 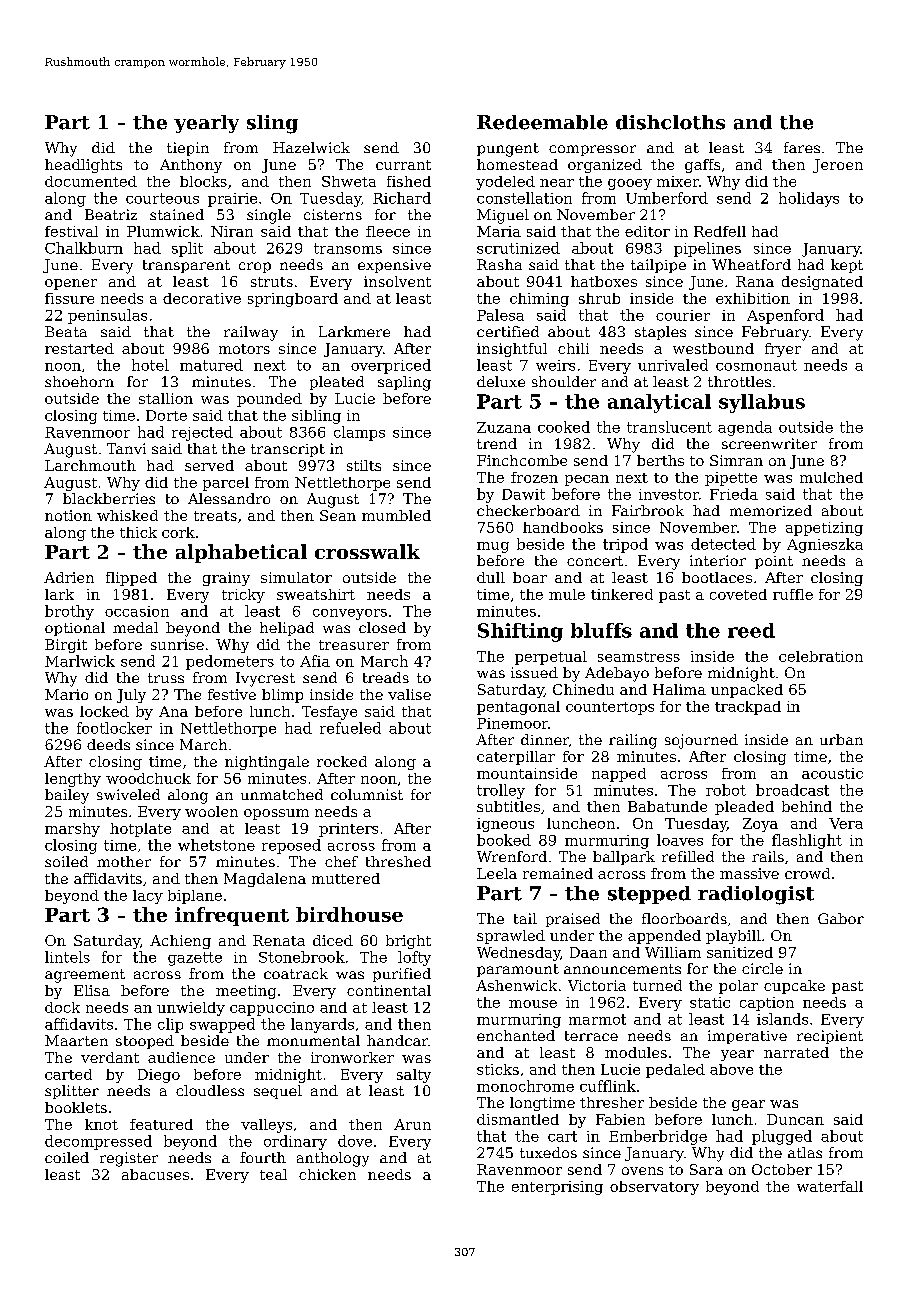 I want to click on tricky, so click(x=243, y=596).
